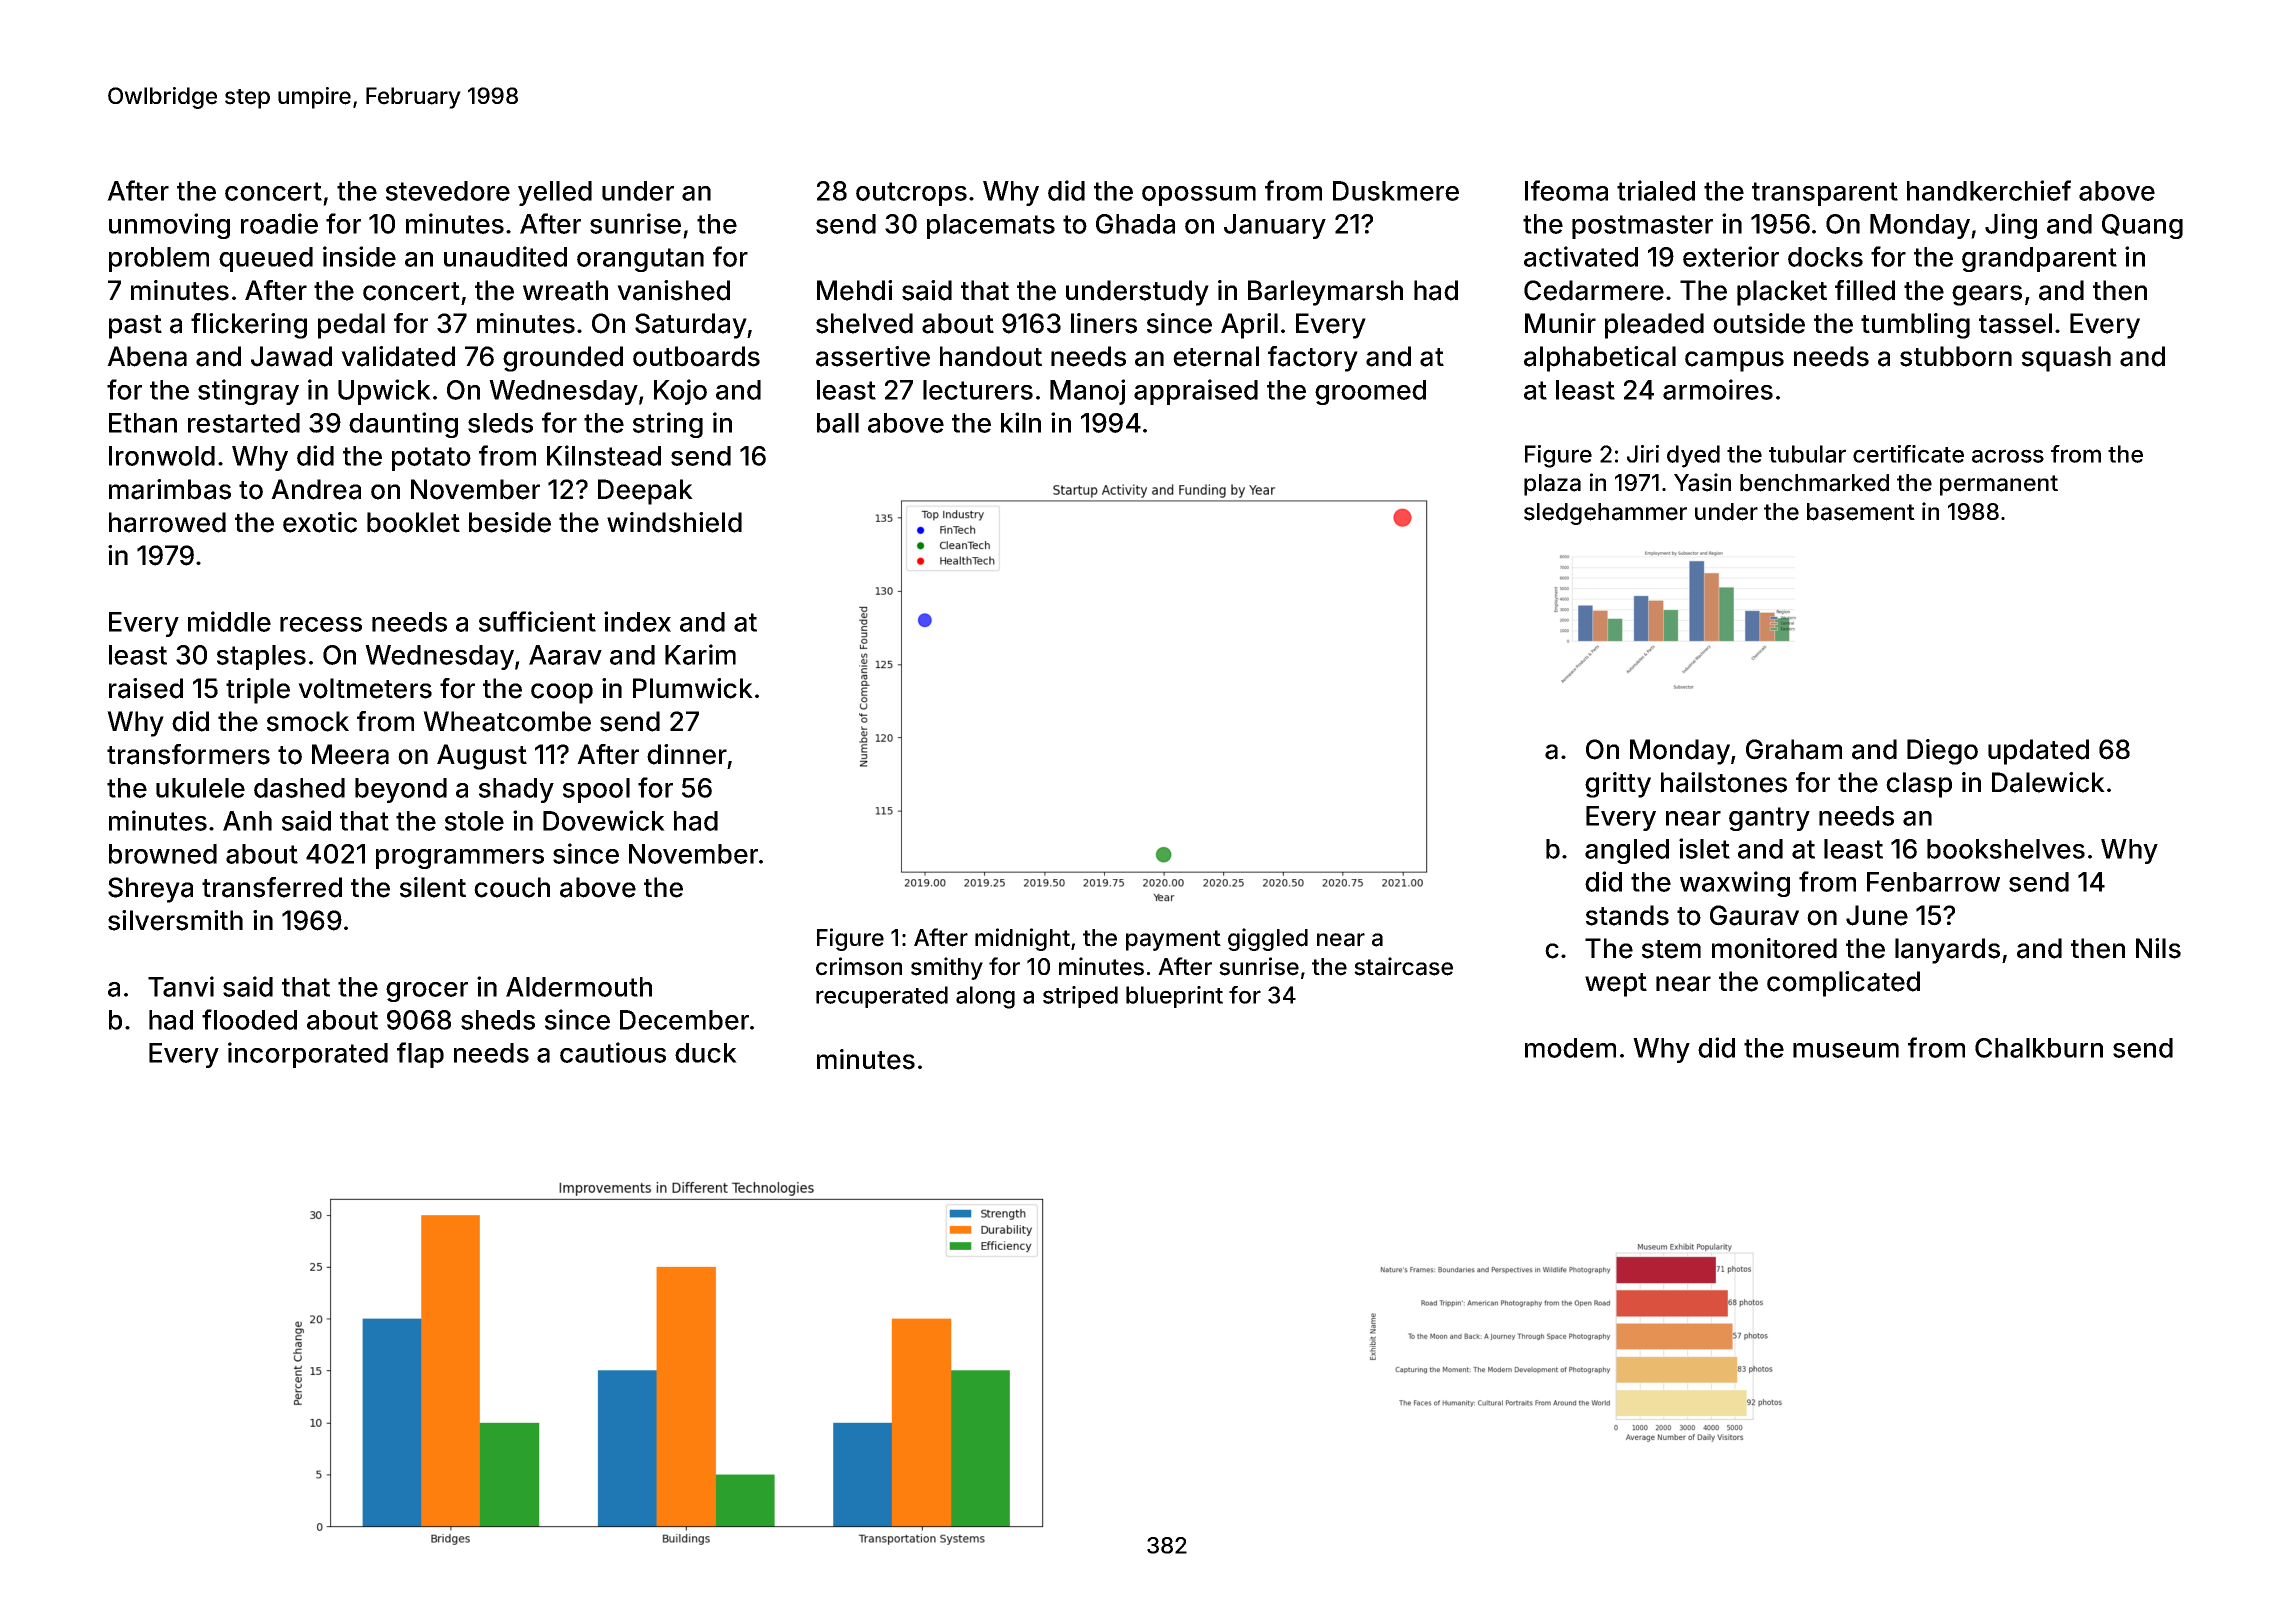  I want to click on potato, so click(431, 459).
